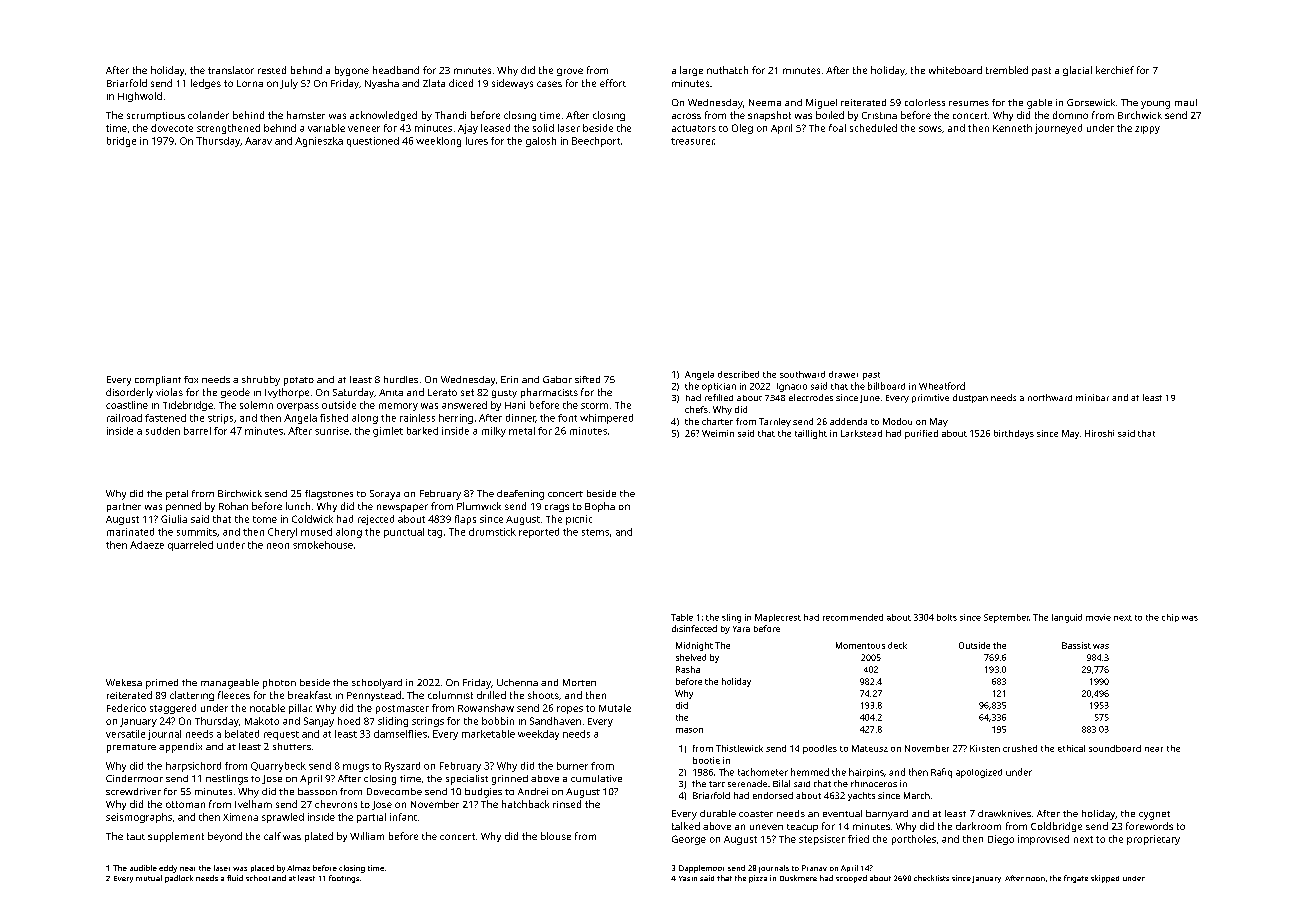 Image resolution: width=1308 pixels, height=924 pixels. What do you see at coordinates (131, 748) in the document?
I see `premature` at bounding box center [131, 748].
